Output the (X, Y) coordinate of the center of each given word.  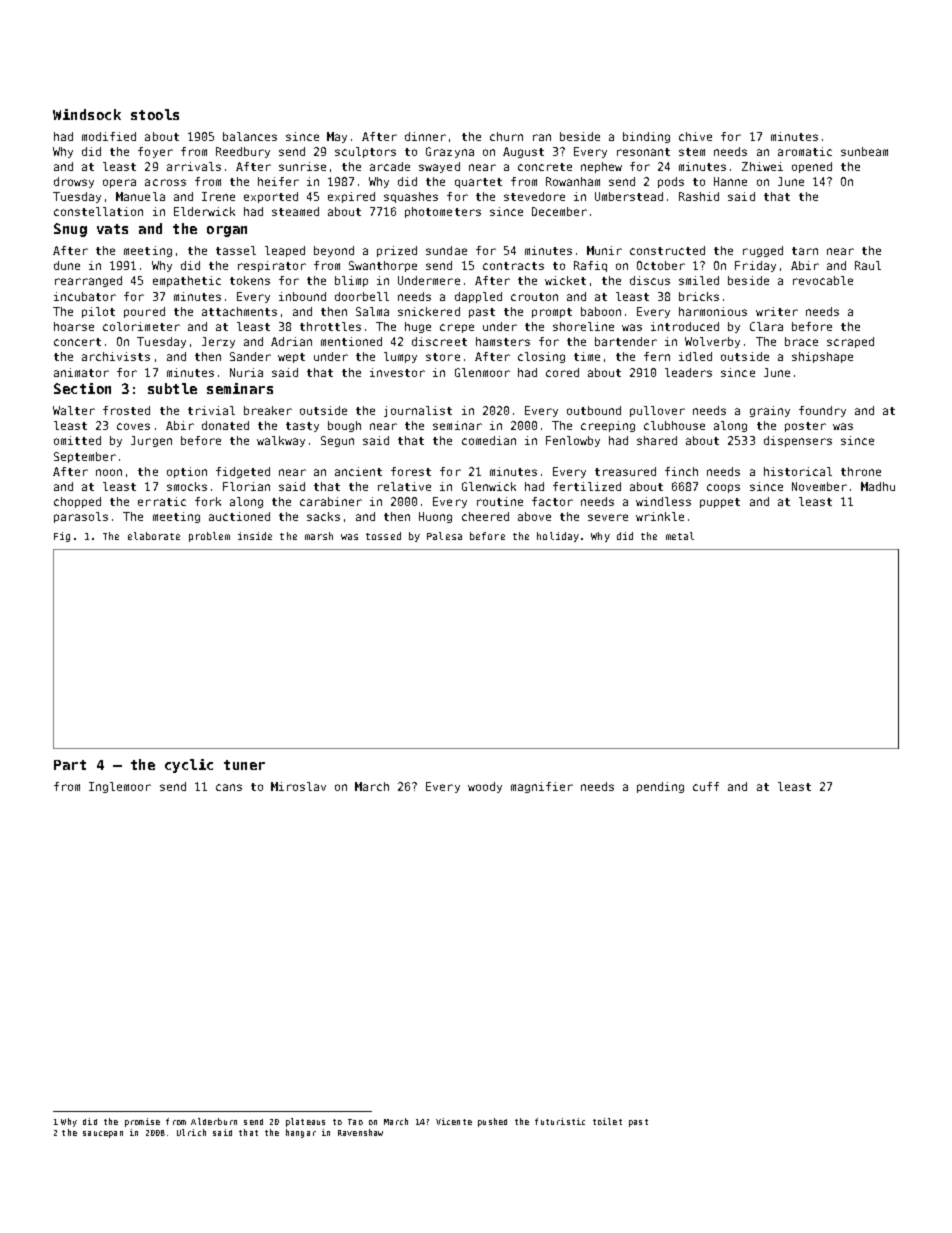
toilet (607, 1121)
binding (646, 137)
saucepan (103, 1134)
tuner (244, 765)
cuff (706, 786)
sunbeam (864, 151)
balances (250, 136)
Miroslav (298, 786)
